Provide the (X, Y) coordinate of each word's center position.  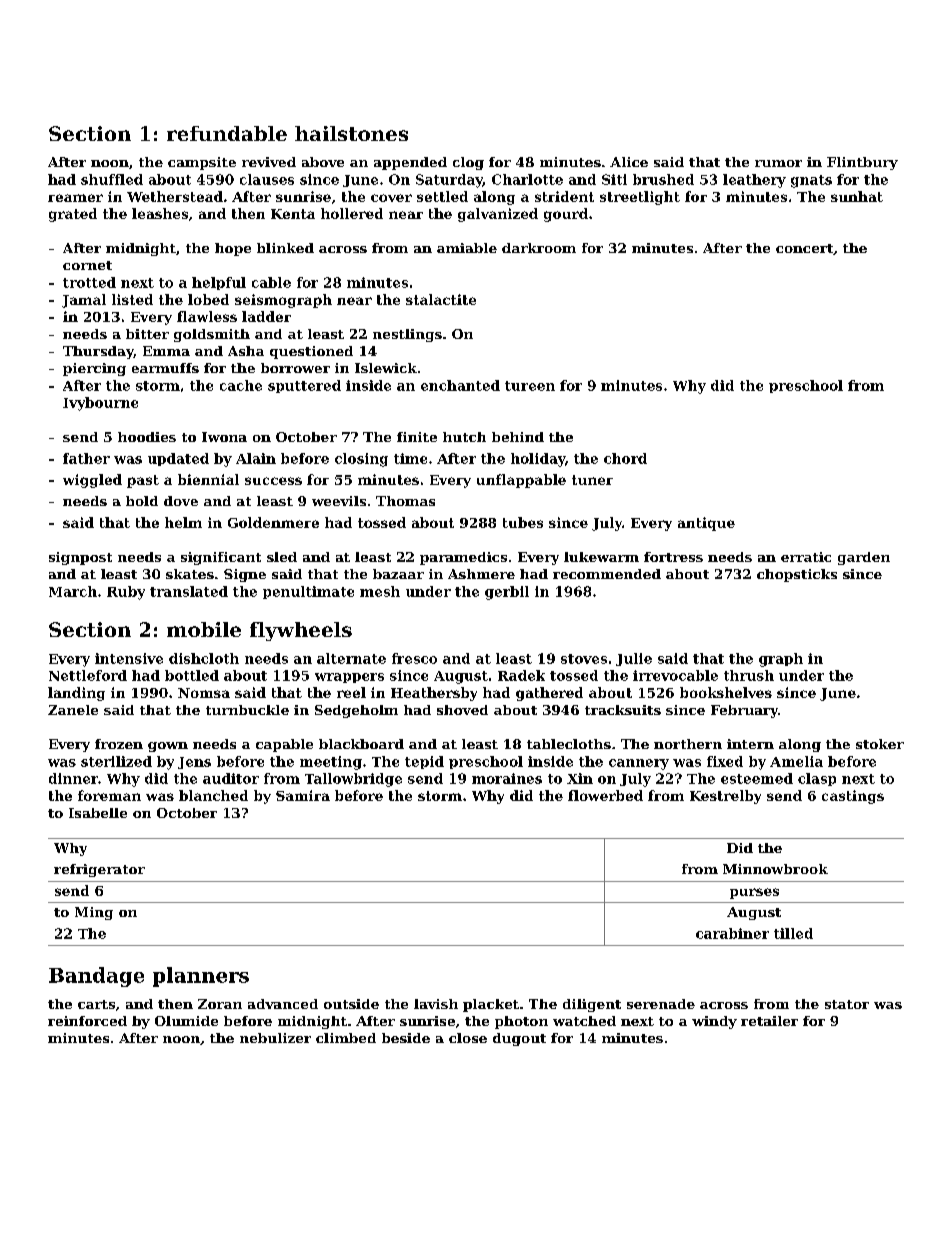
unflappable (521, 481)
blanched (213, 795)
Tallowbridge (353, 780)
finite (417, 437)
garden (864, 558)
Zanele (73, 710)
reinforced (87, 1021)
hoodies (147, 437)
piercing (94, 369)
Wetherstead (175, 196)
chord (625, 458)
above (323, 162)
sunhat (857, 196)
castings (853, 797)
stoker (880, 744)
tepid (424, 762)
